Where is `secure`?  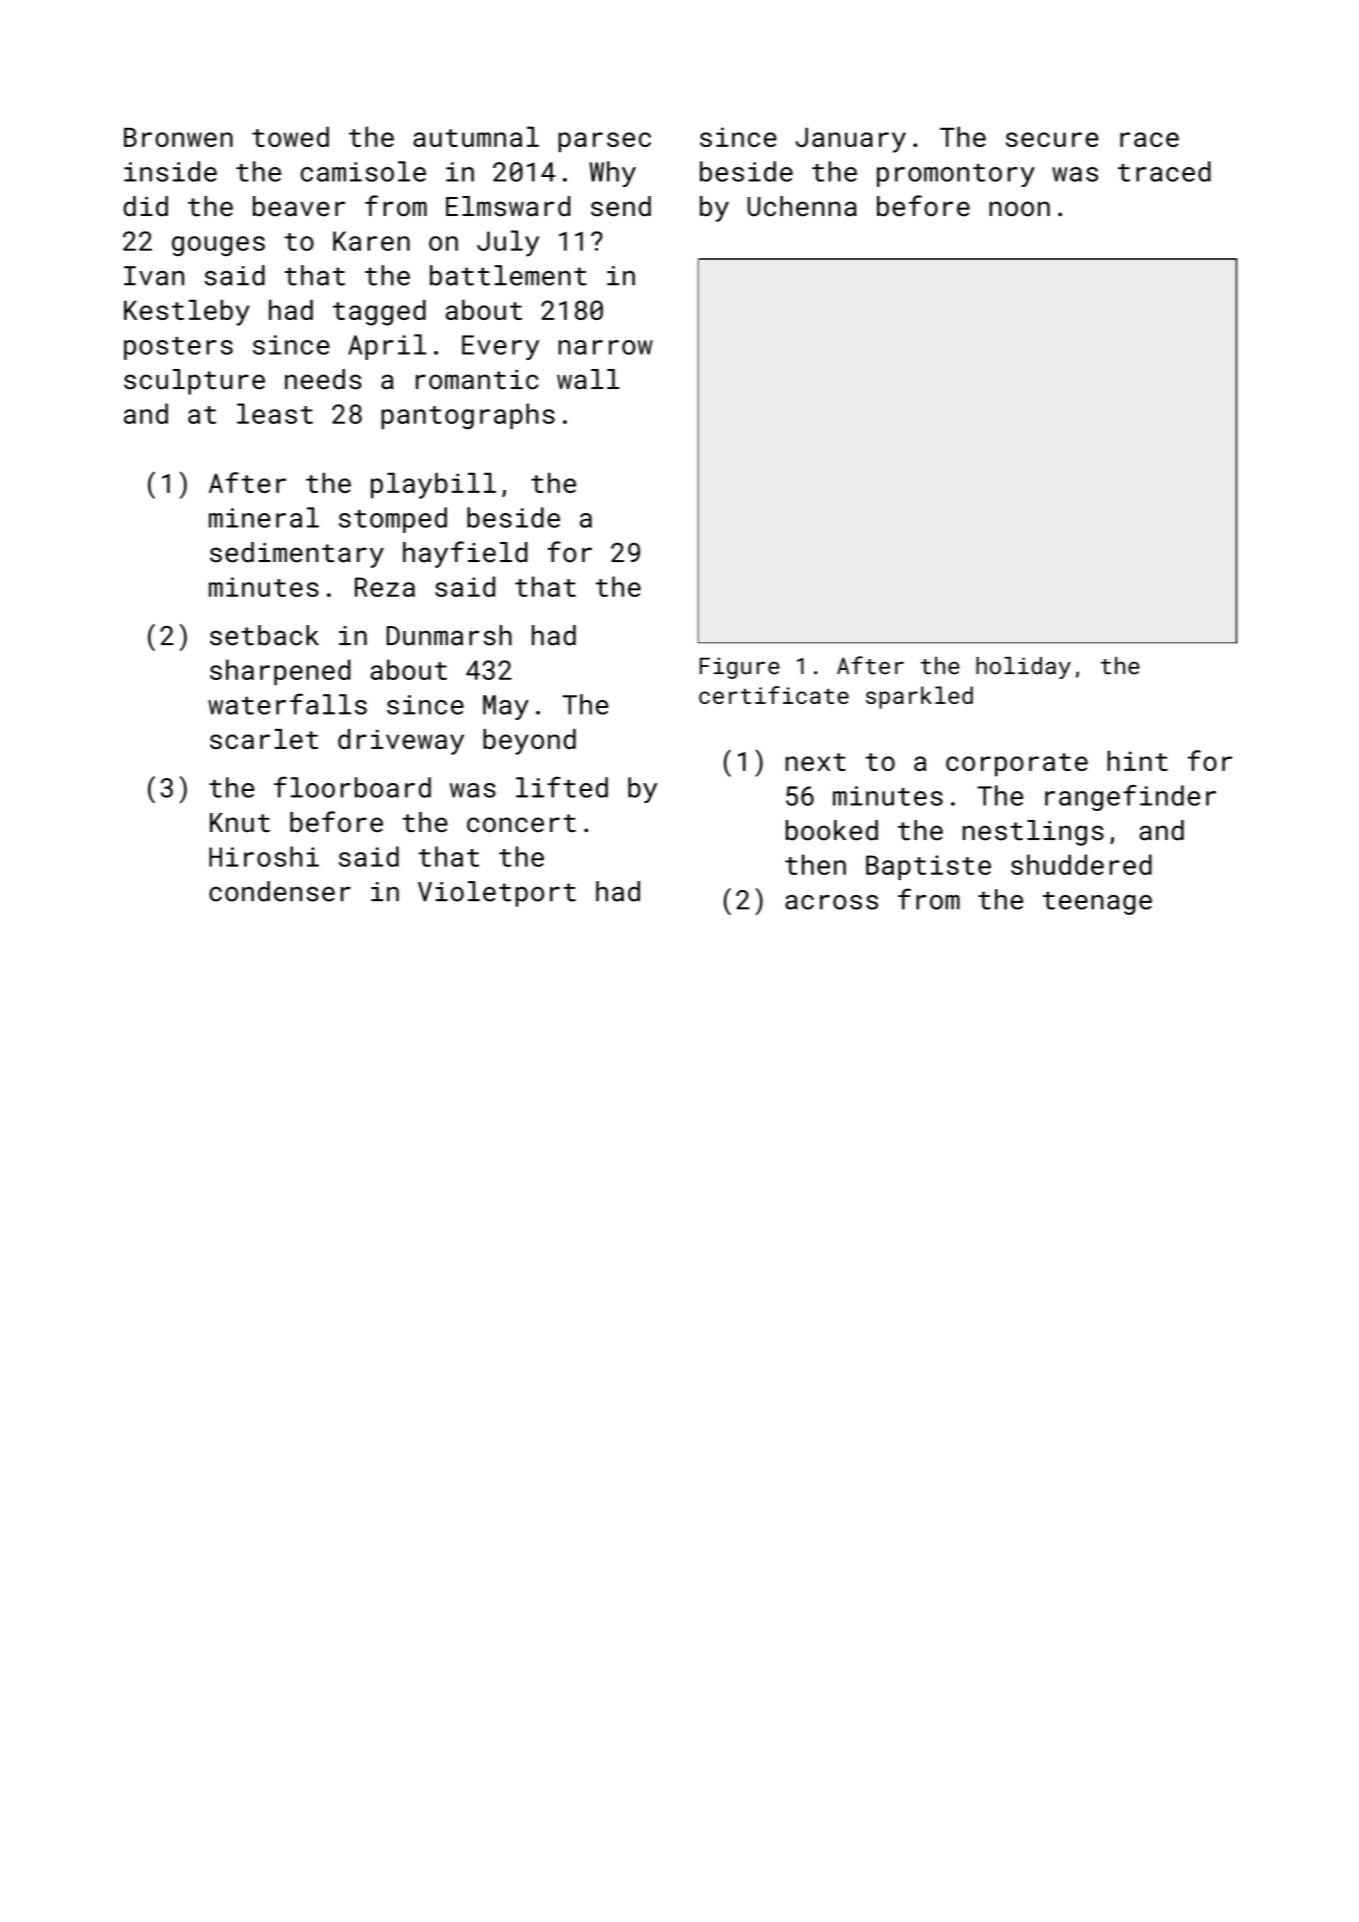 secure is located at coordinates (1052, 139).
